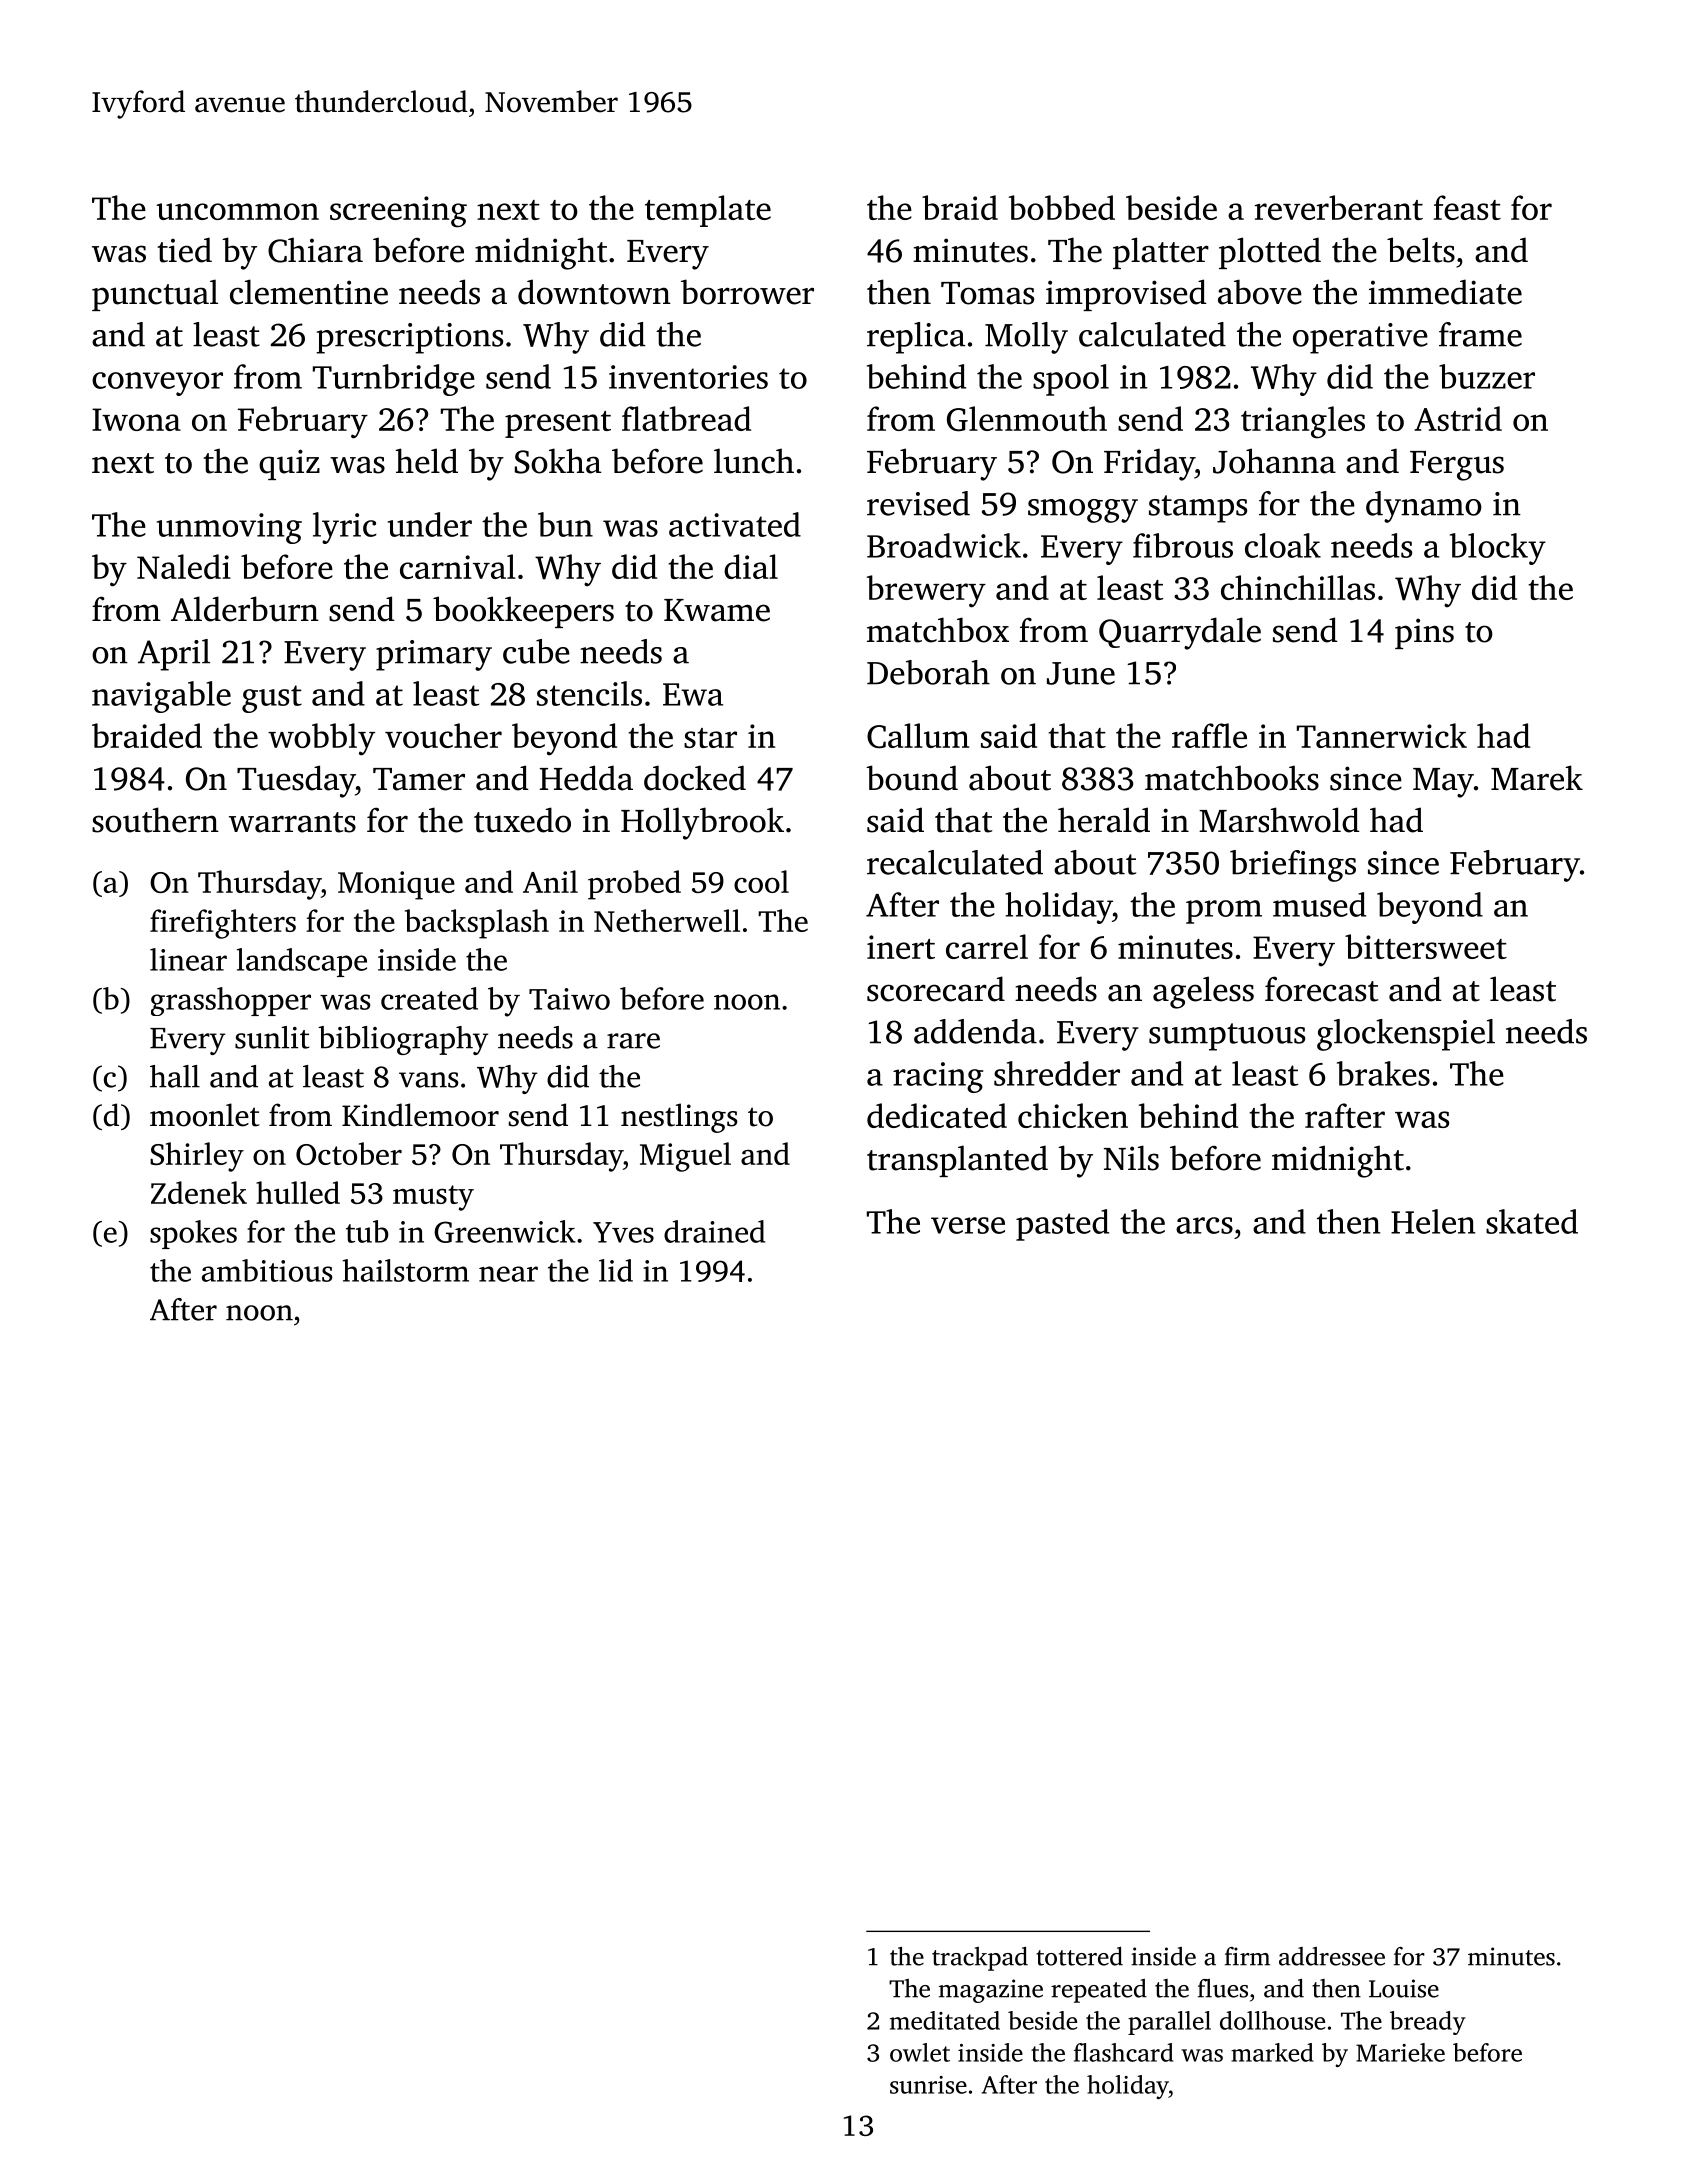 The image size is (1683, 2178). Describe the element at coordinates (1274, 461) in the screenshot. I see `Johanna` at that location.
